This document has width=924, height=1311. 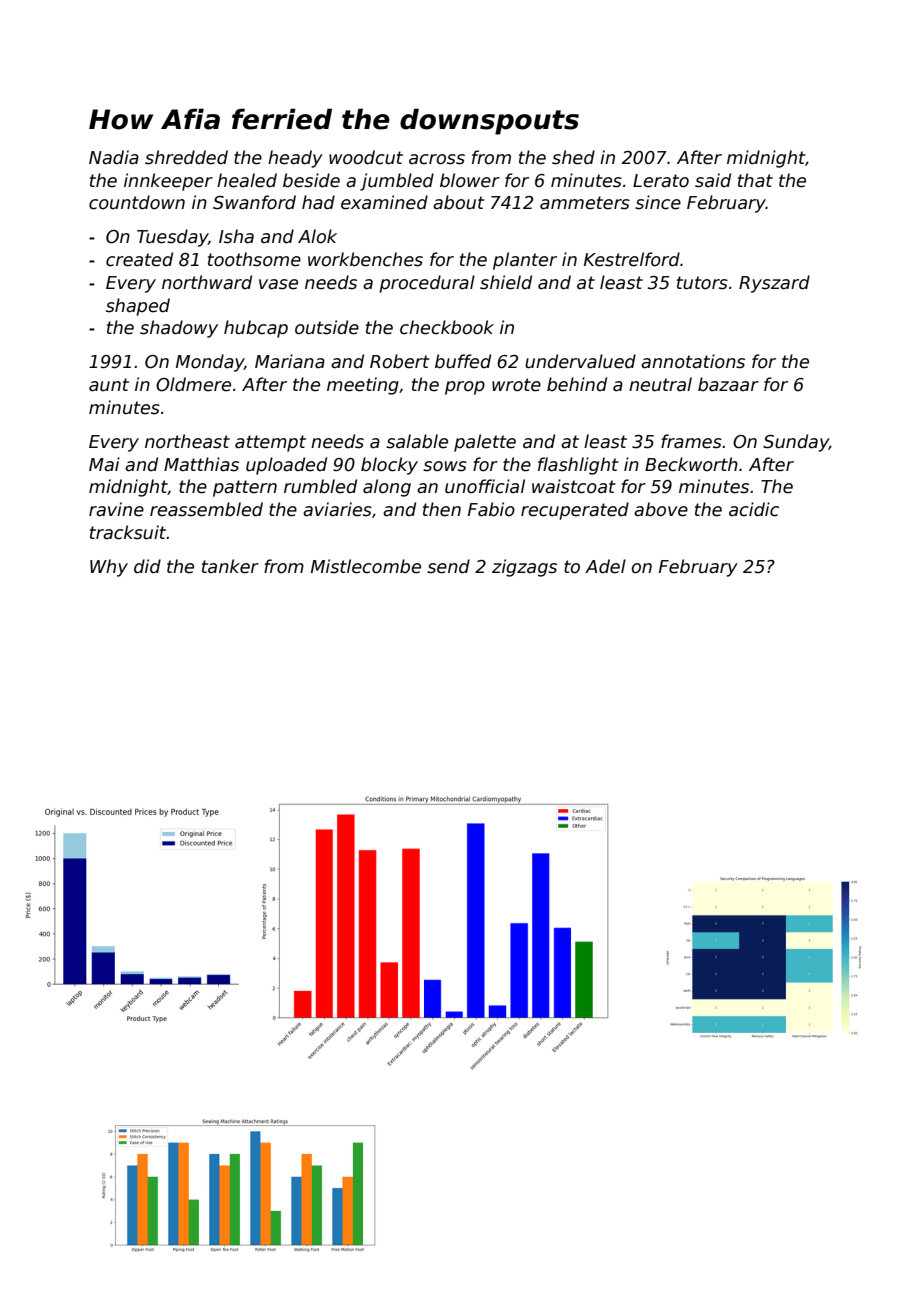 I want to click on behind, so click(x=577, y=384).
